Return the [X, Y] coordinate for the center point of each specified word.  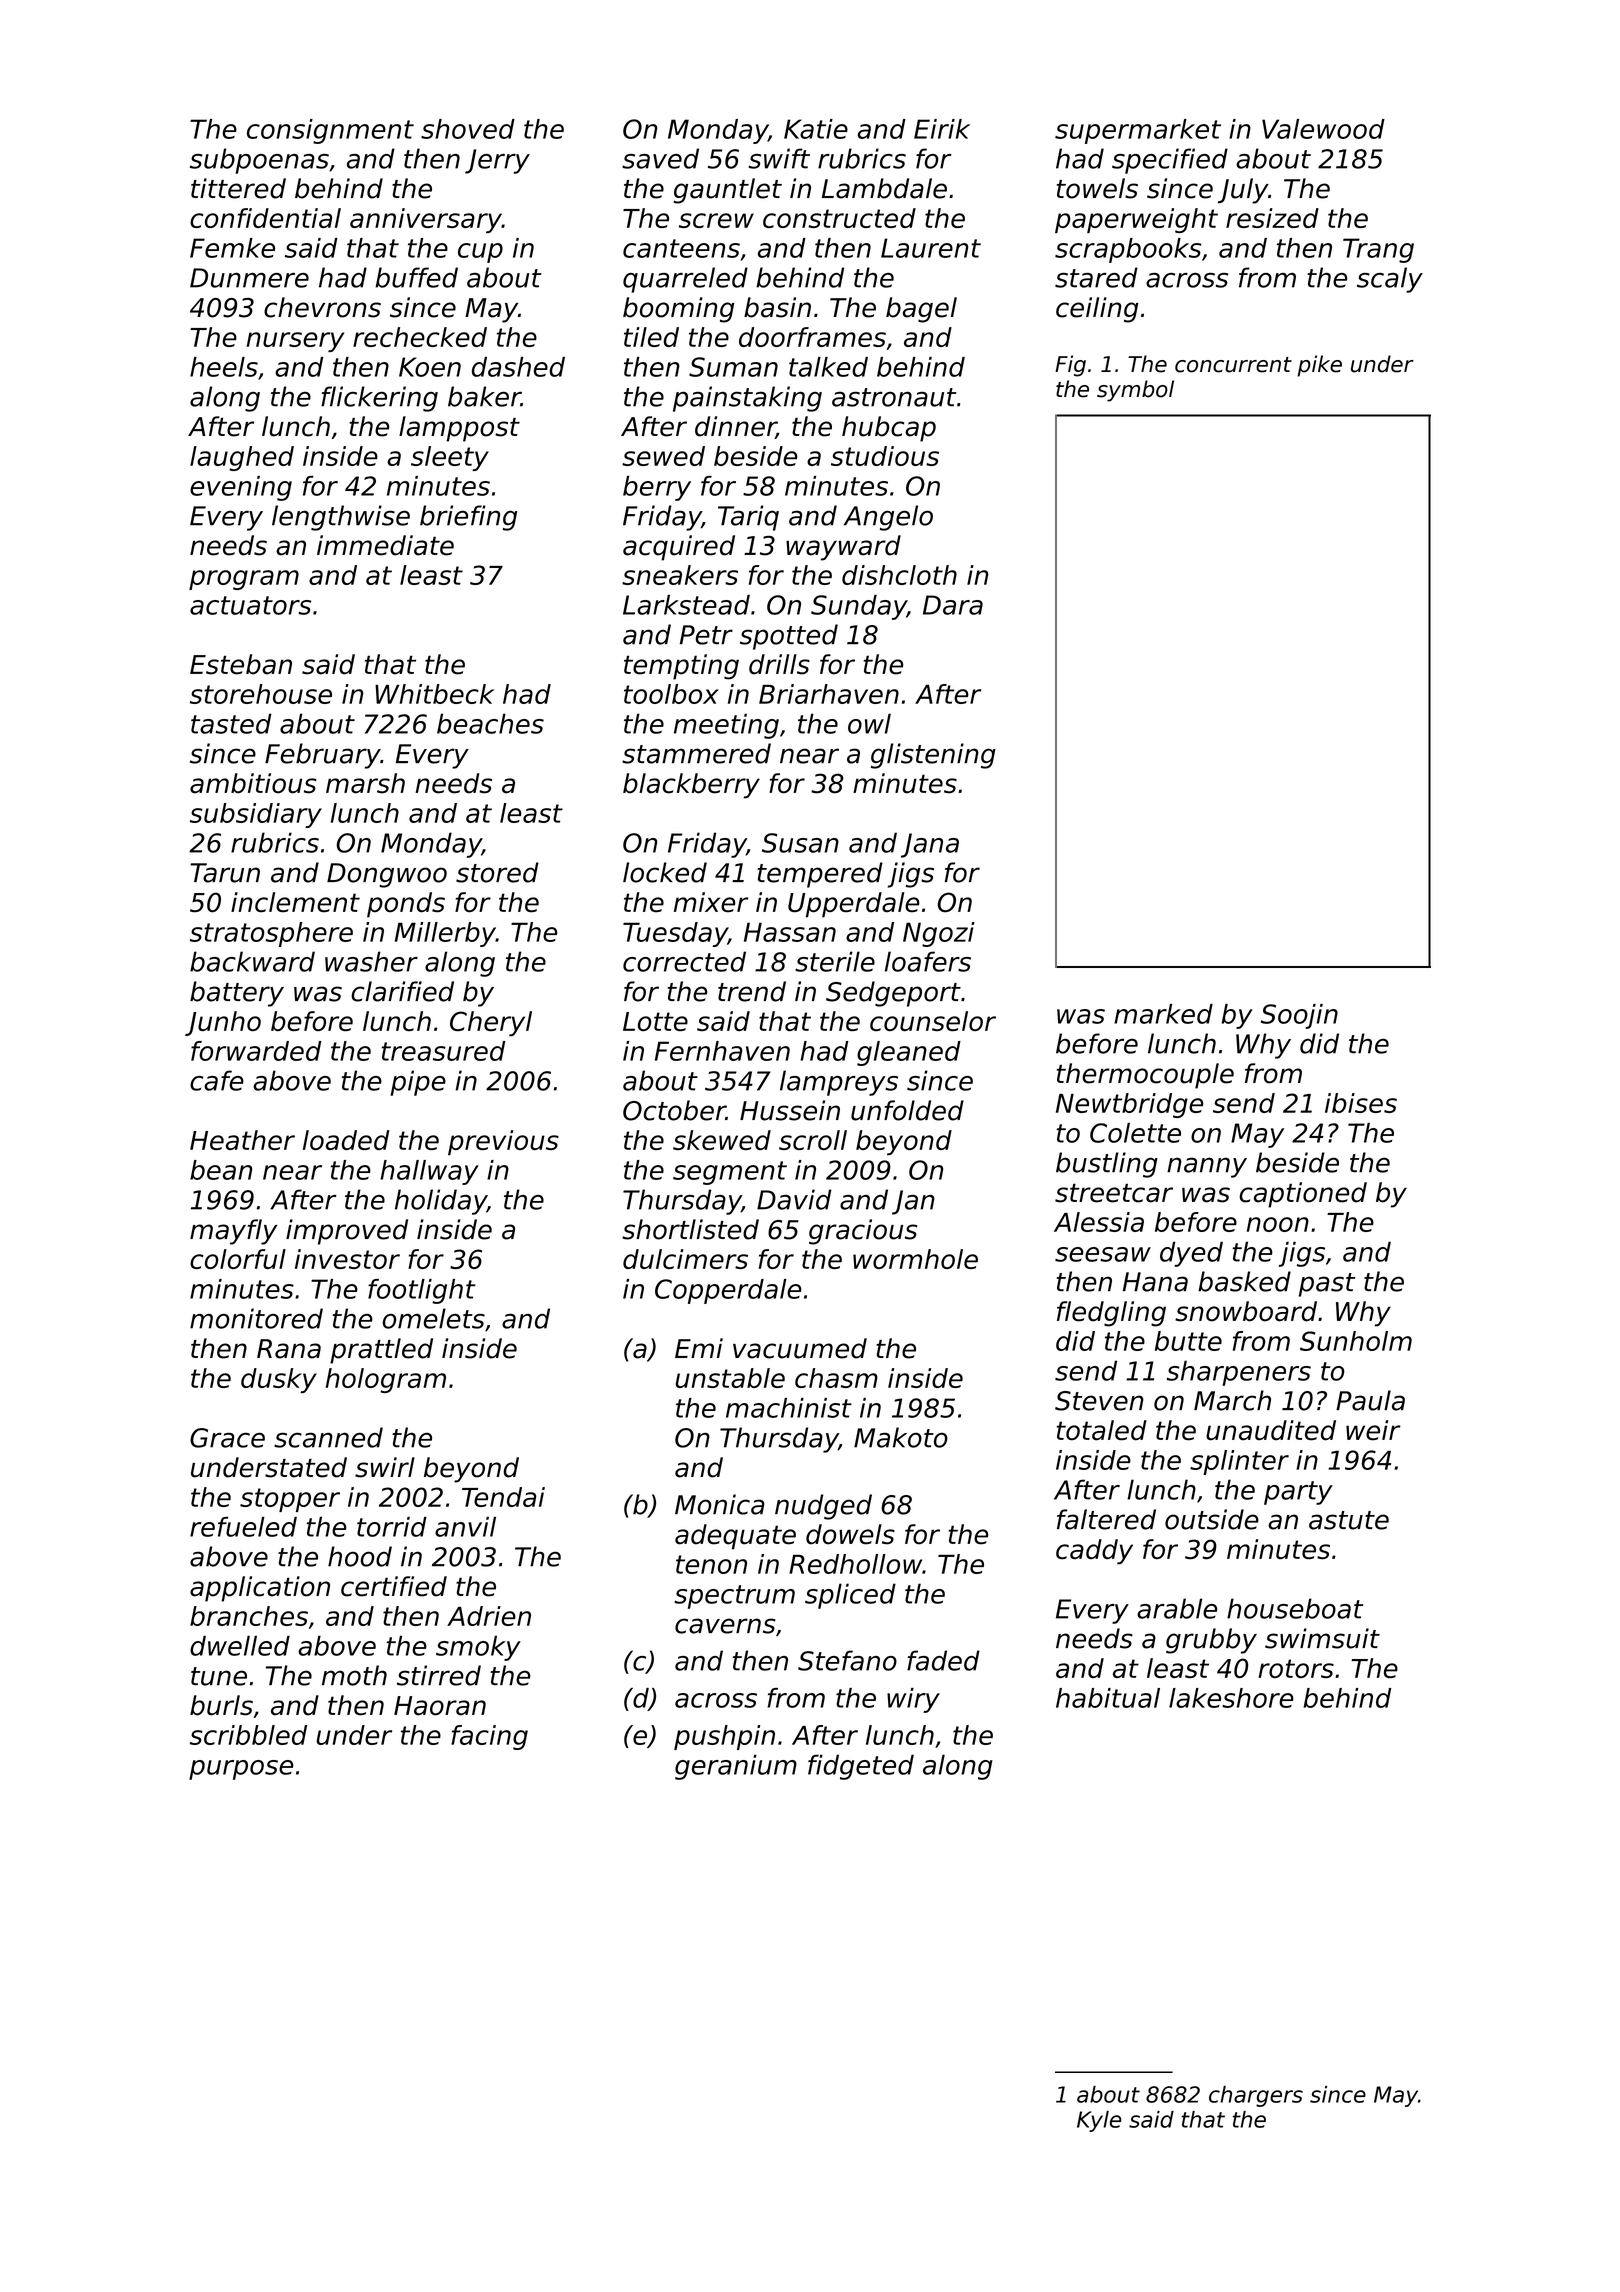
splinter [1239, 1462]
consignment [330, 131]
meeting [726, 726]
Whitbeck [434, 694]
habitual [1108, 1698]
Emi [699, 1348]
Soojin [1299, 1016]
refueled [243, 1527]
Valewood [1323, 129]
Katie [816, 129]
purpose [241, 1770]
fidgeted [861, 1767]
